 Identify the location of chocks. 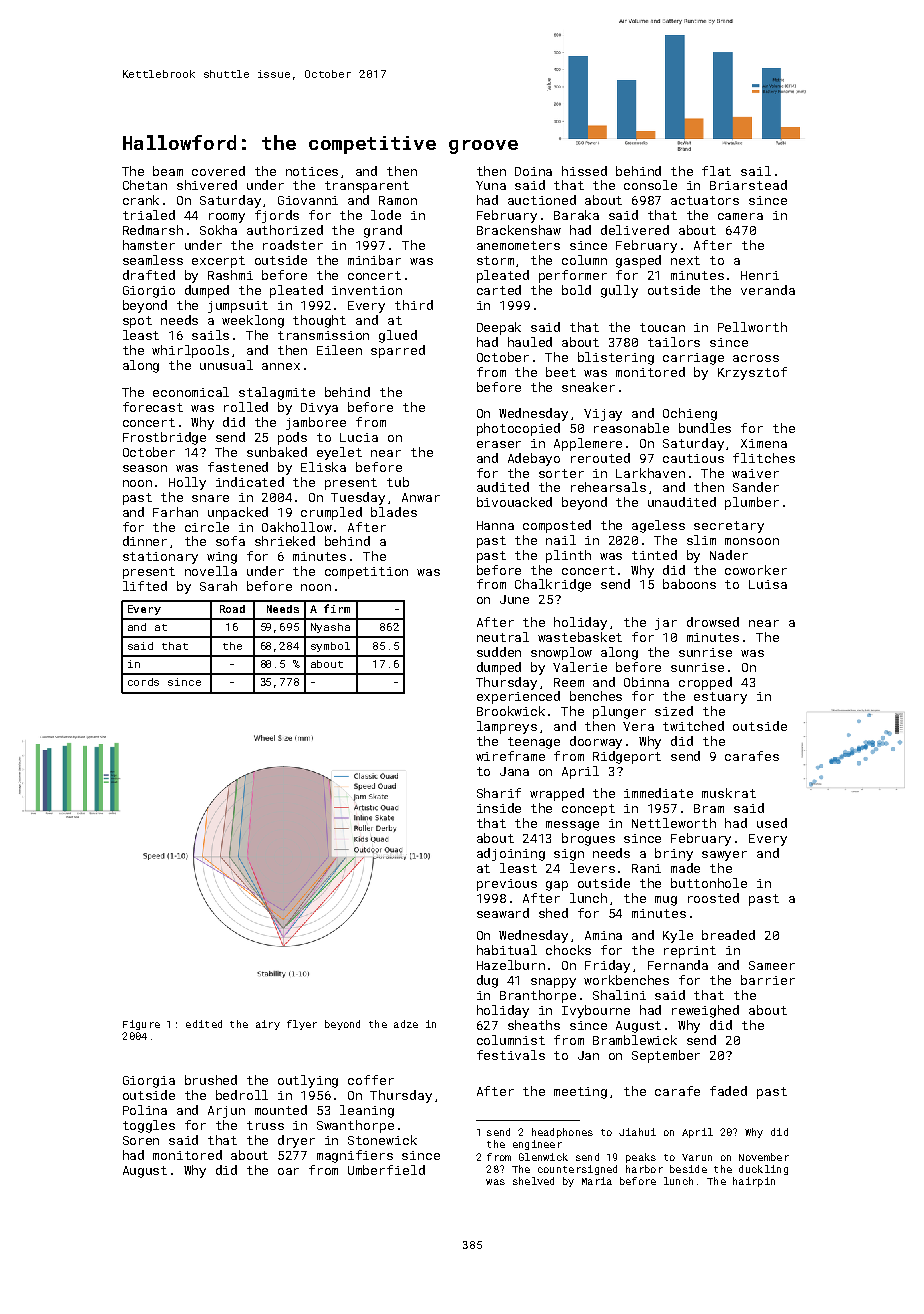
(568, 950).
